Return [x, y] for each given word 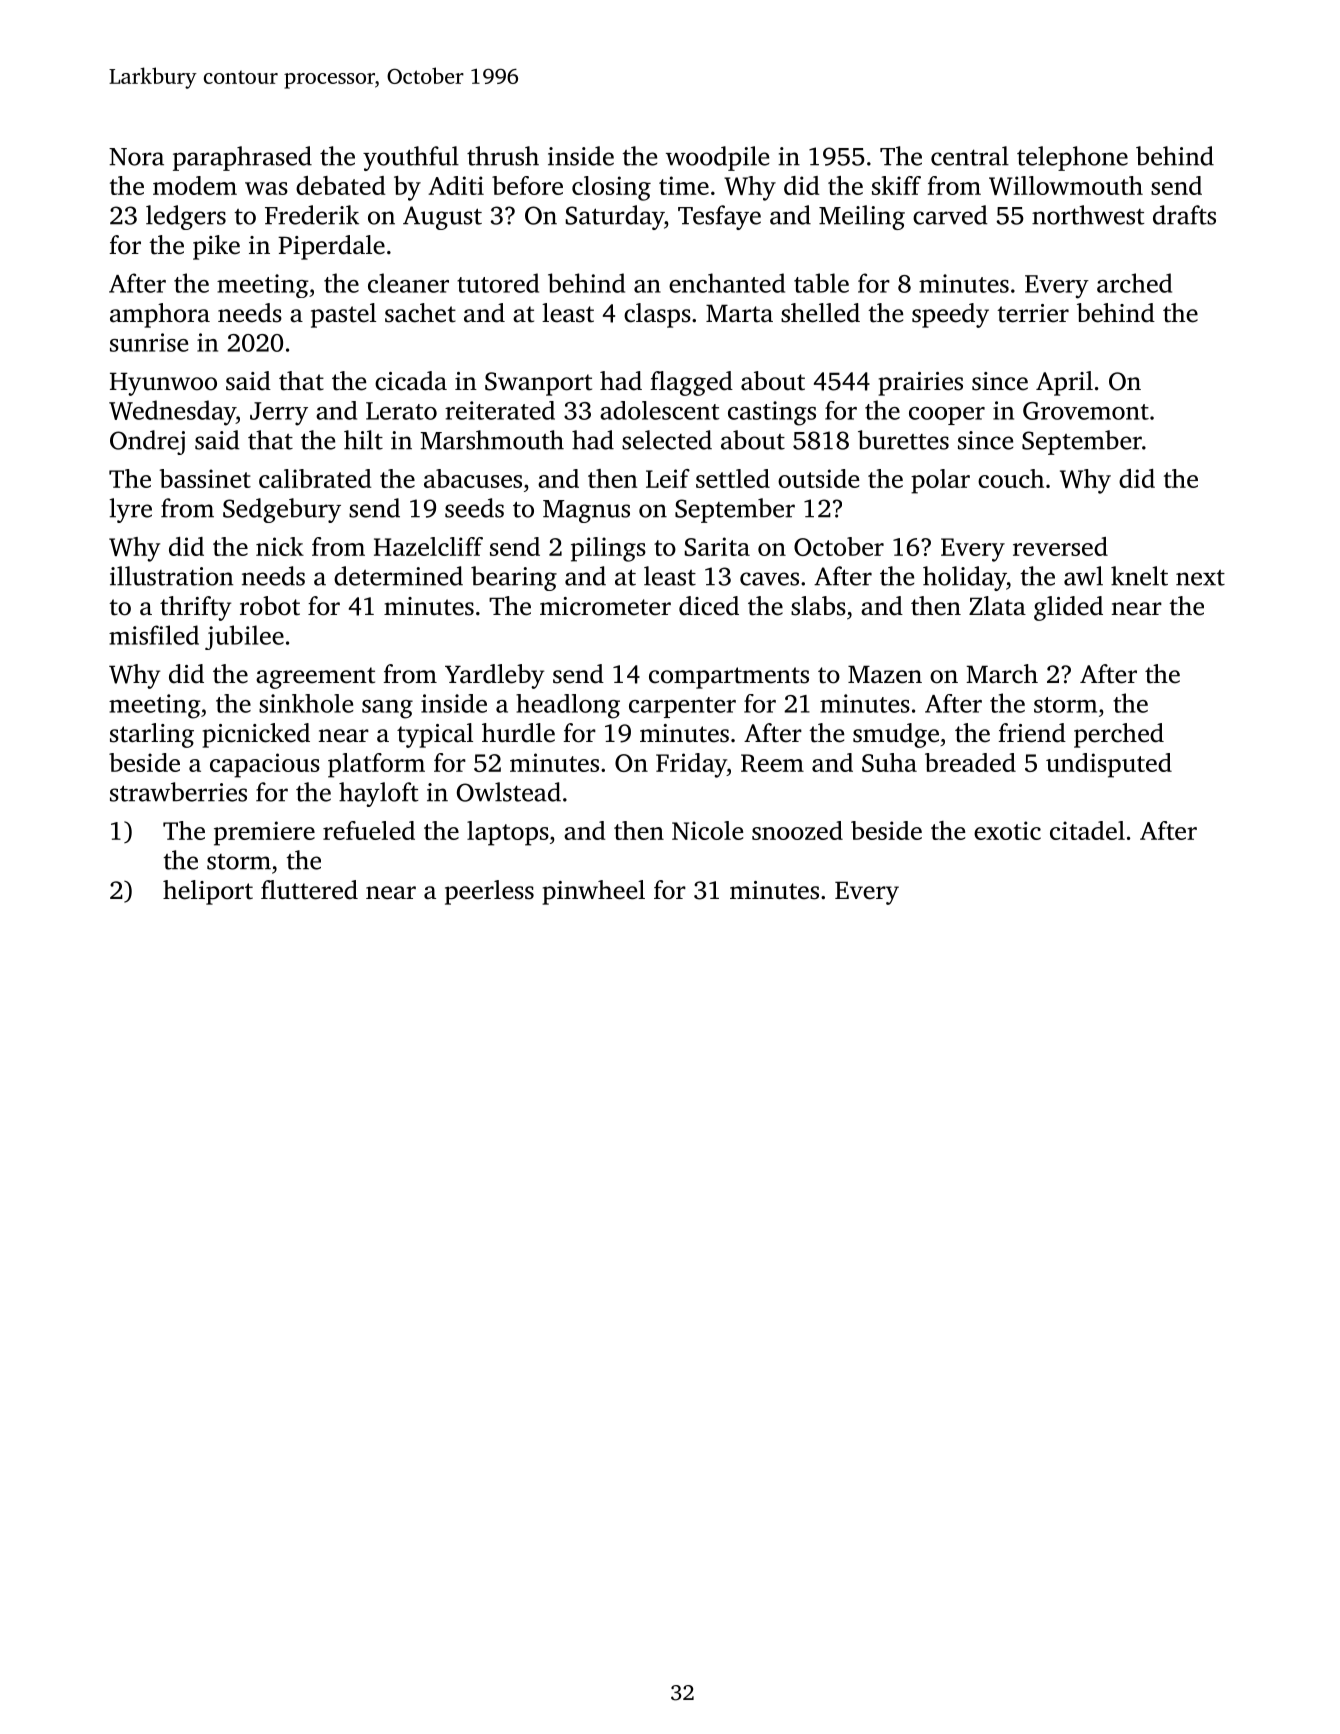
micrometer [605, 606]
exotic [1007, 830]
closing [611, 188]
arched [1134, 283]
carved [950, 215]
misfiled [154, 635]
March [1002, 674]
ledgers [186, 217]
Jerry [279, 414]
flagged [691, 383]
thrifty [195, 608]
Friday [691, 765]
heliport [208, 892]
